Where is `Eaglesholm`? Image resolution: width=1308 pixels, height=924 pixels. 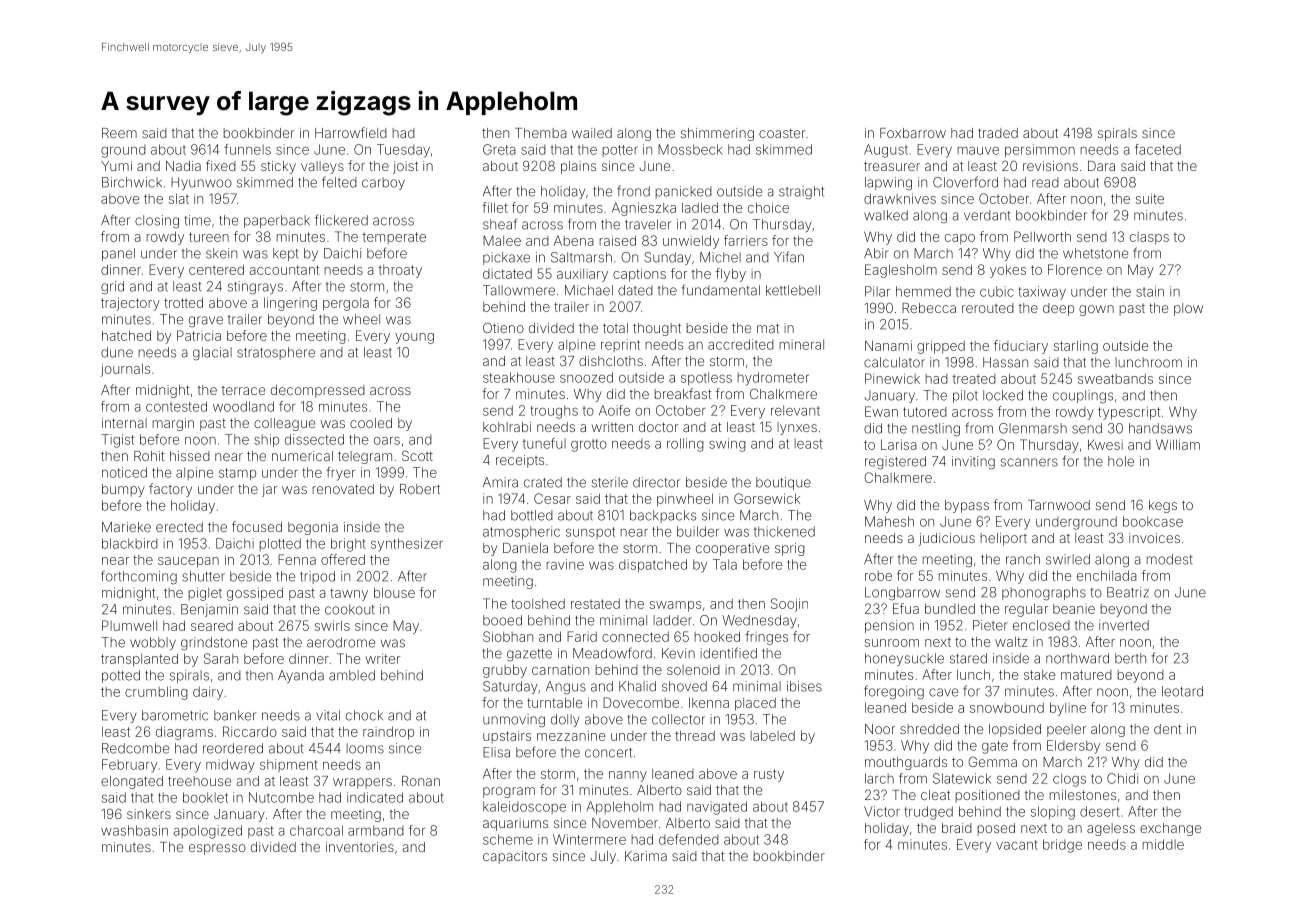
Eaglesholm is located at coordinates (901, 271).
